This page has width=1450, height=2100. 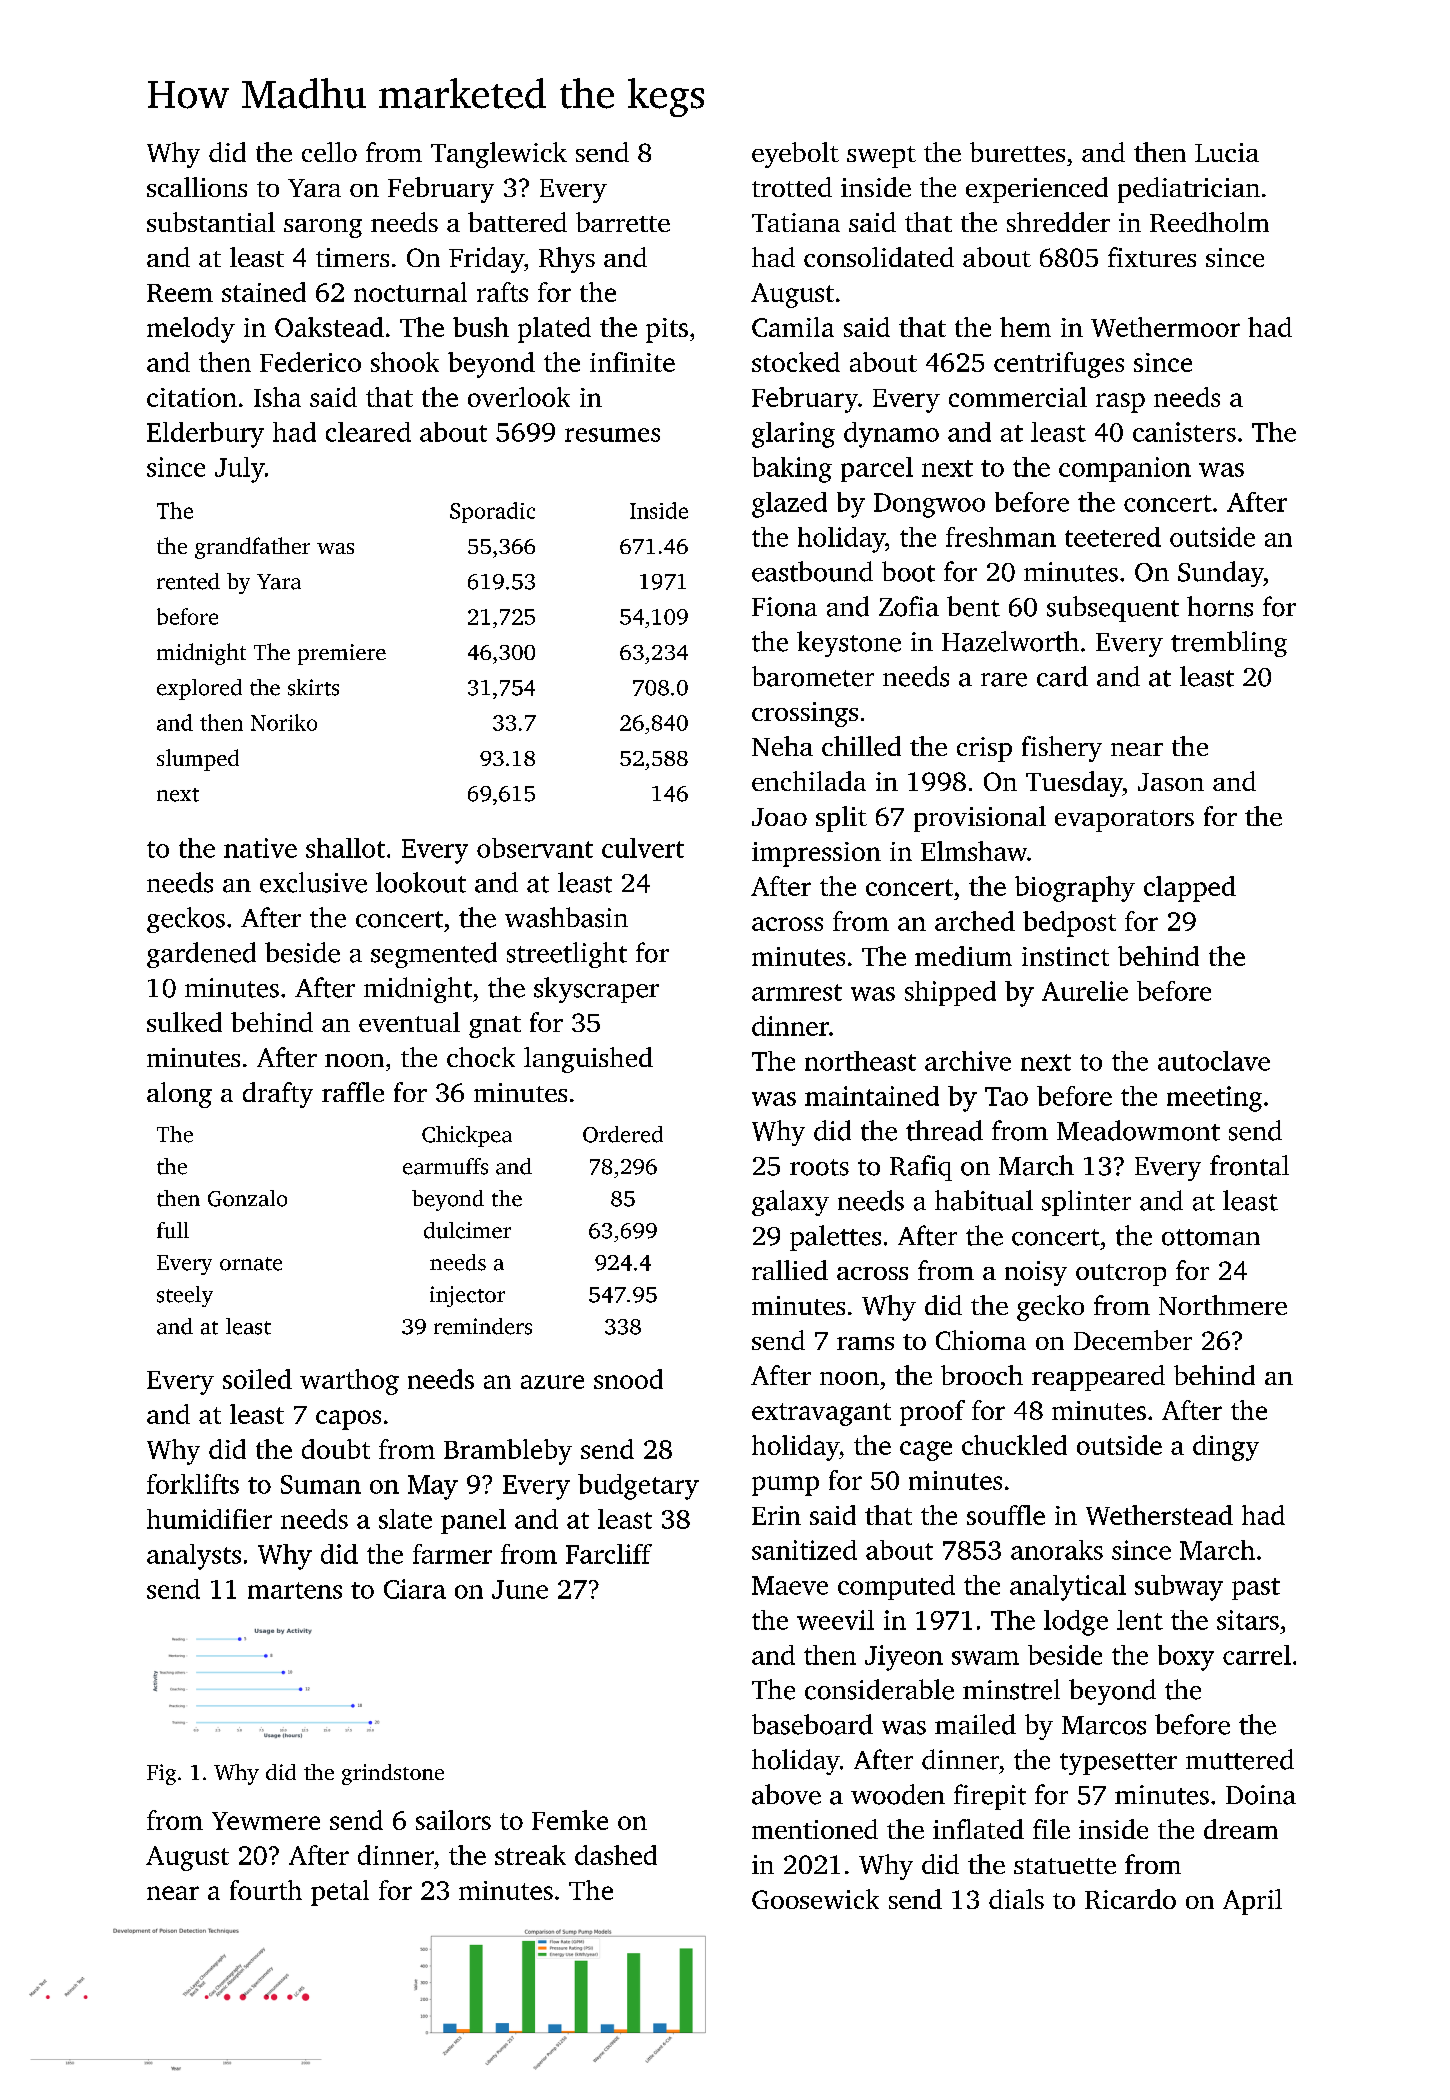 What do you see at coordinates (632, 362) in the page?
I see `infinite` at bounding box center [632, 362].
